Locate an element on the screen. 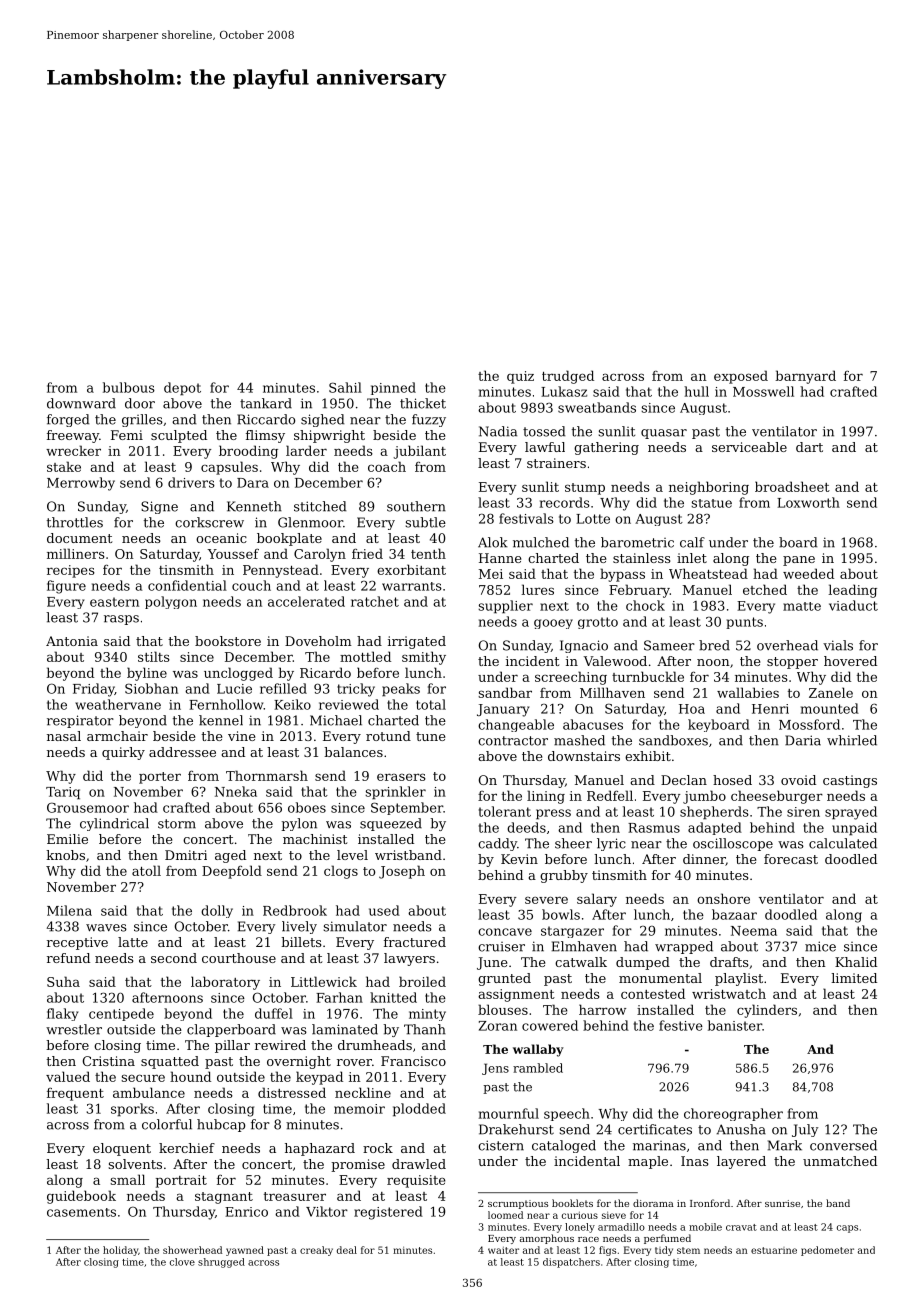  deal is located at coordinates (347, 1250).
